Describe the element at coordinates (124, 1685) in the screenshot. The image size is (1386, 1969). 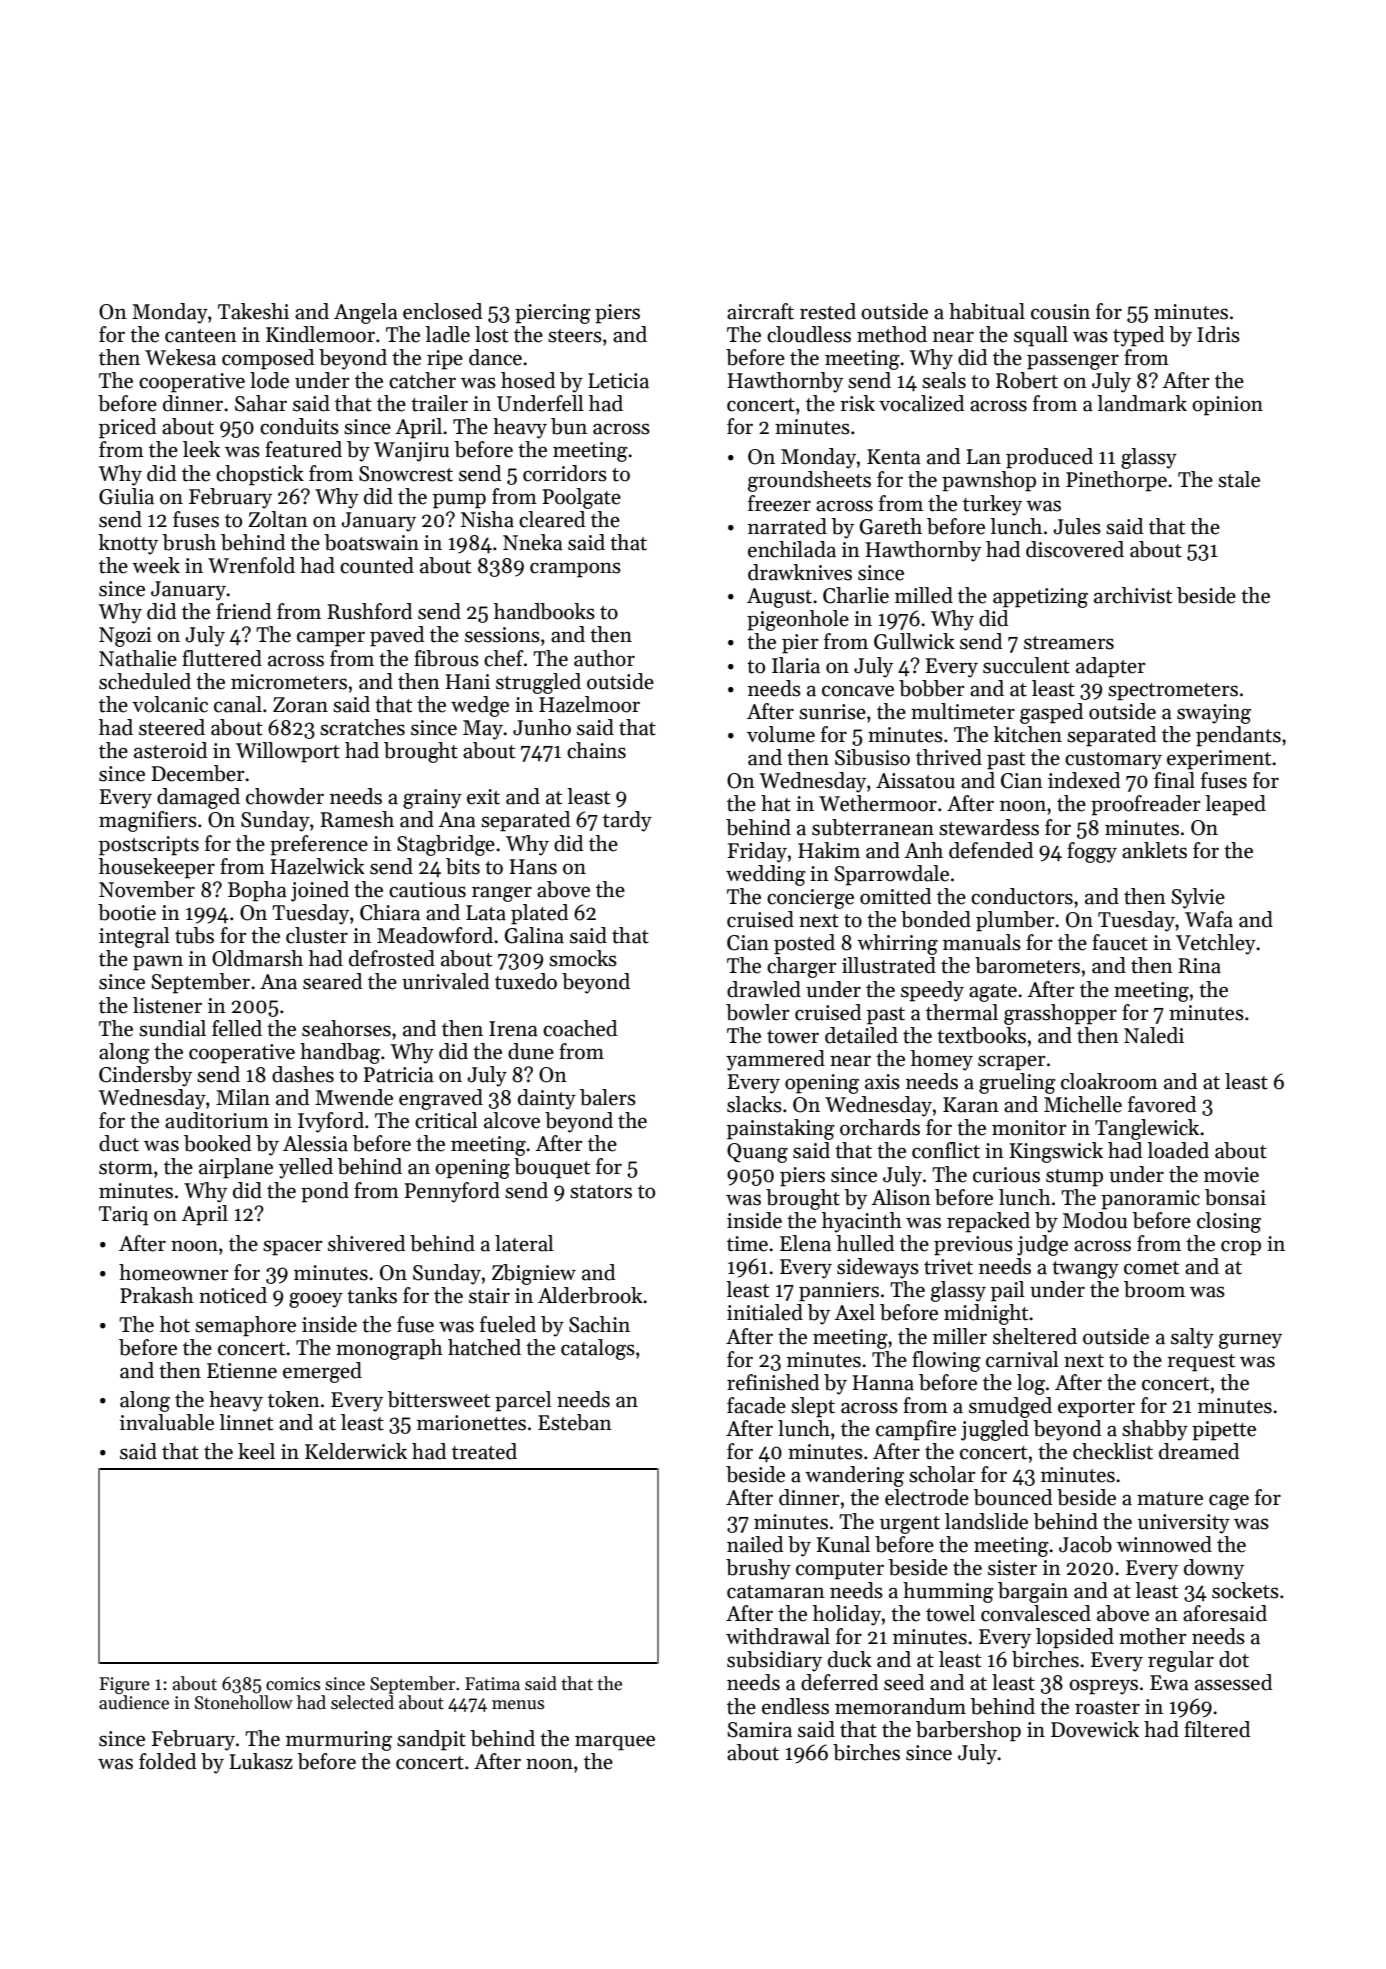
I see `Figure` at that location.
